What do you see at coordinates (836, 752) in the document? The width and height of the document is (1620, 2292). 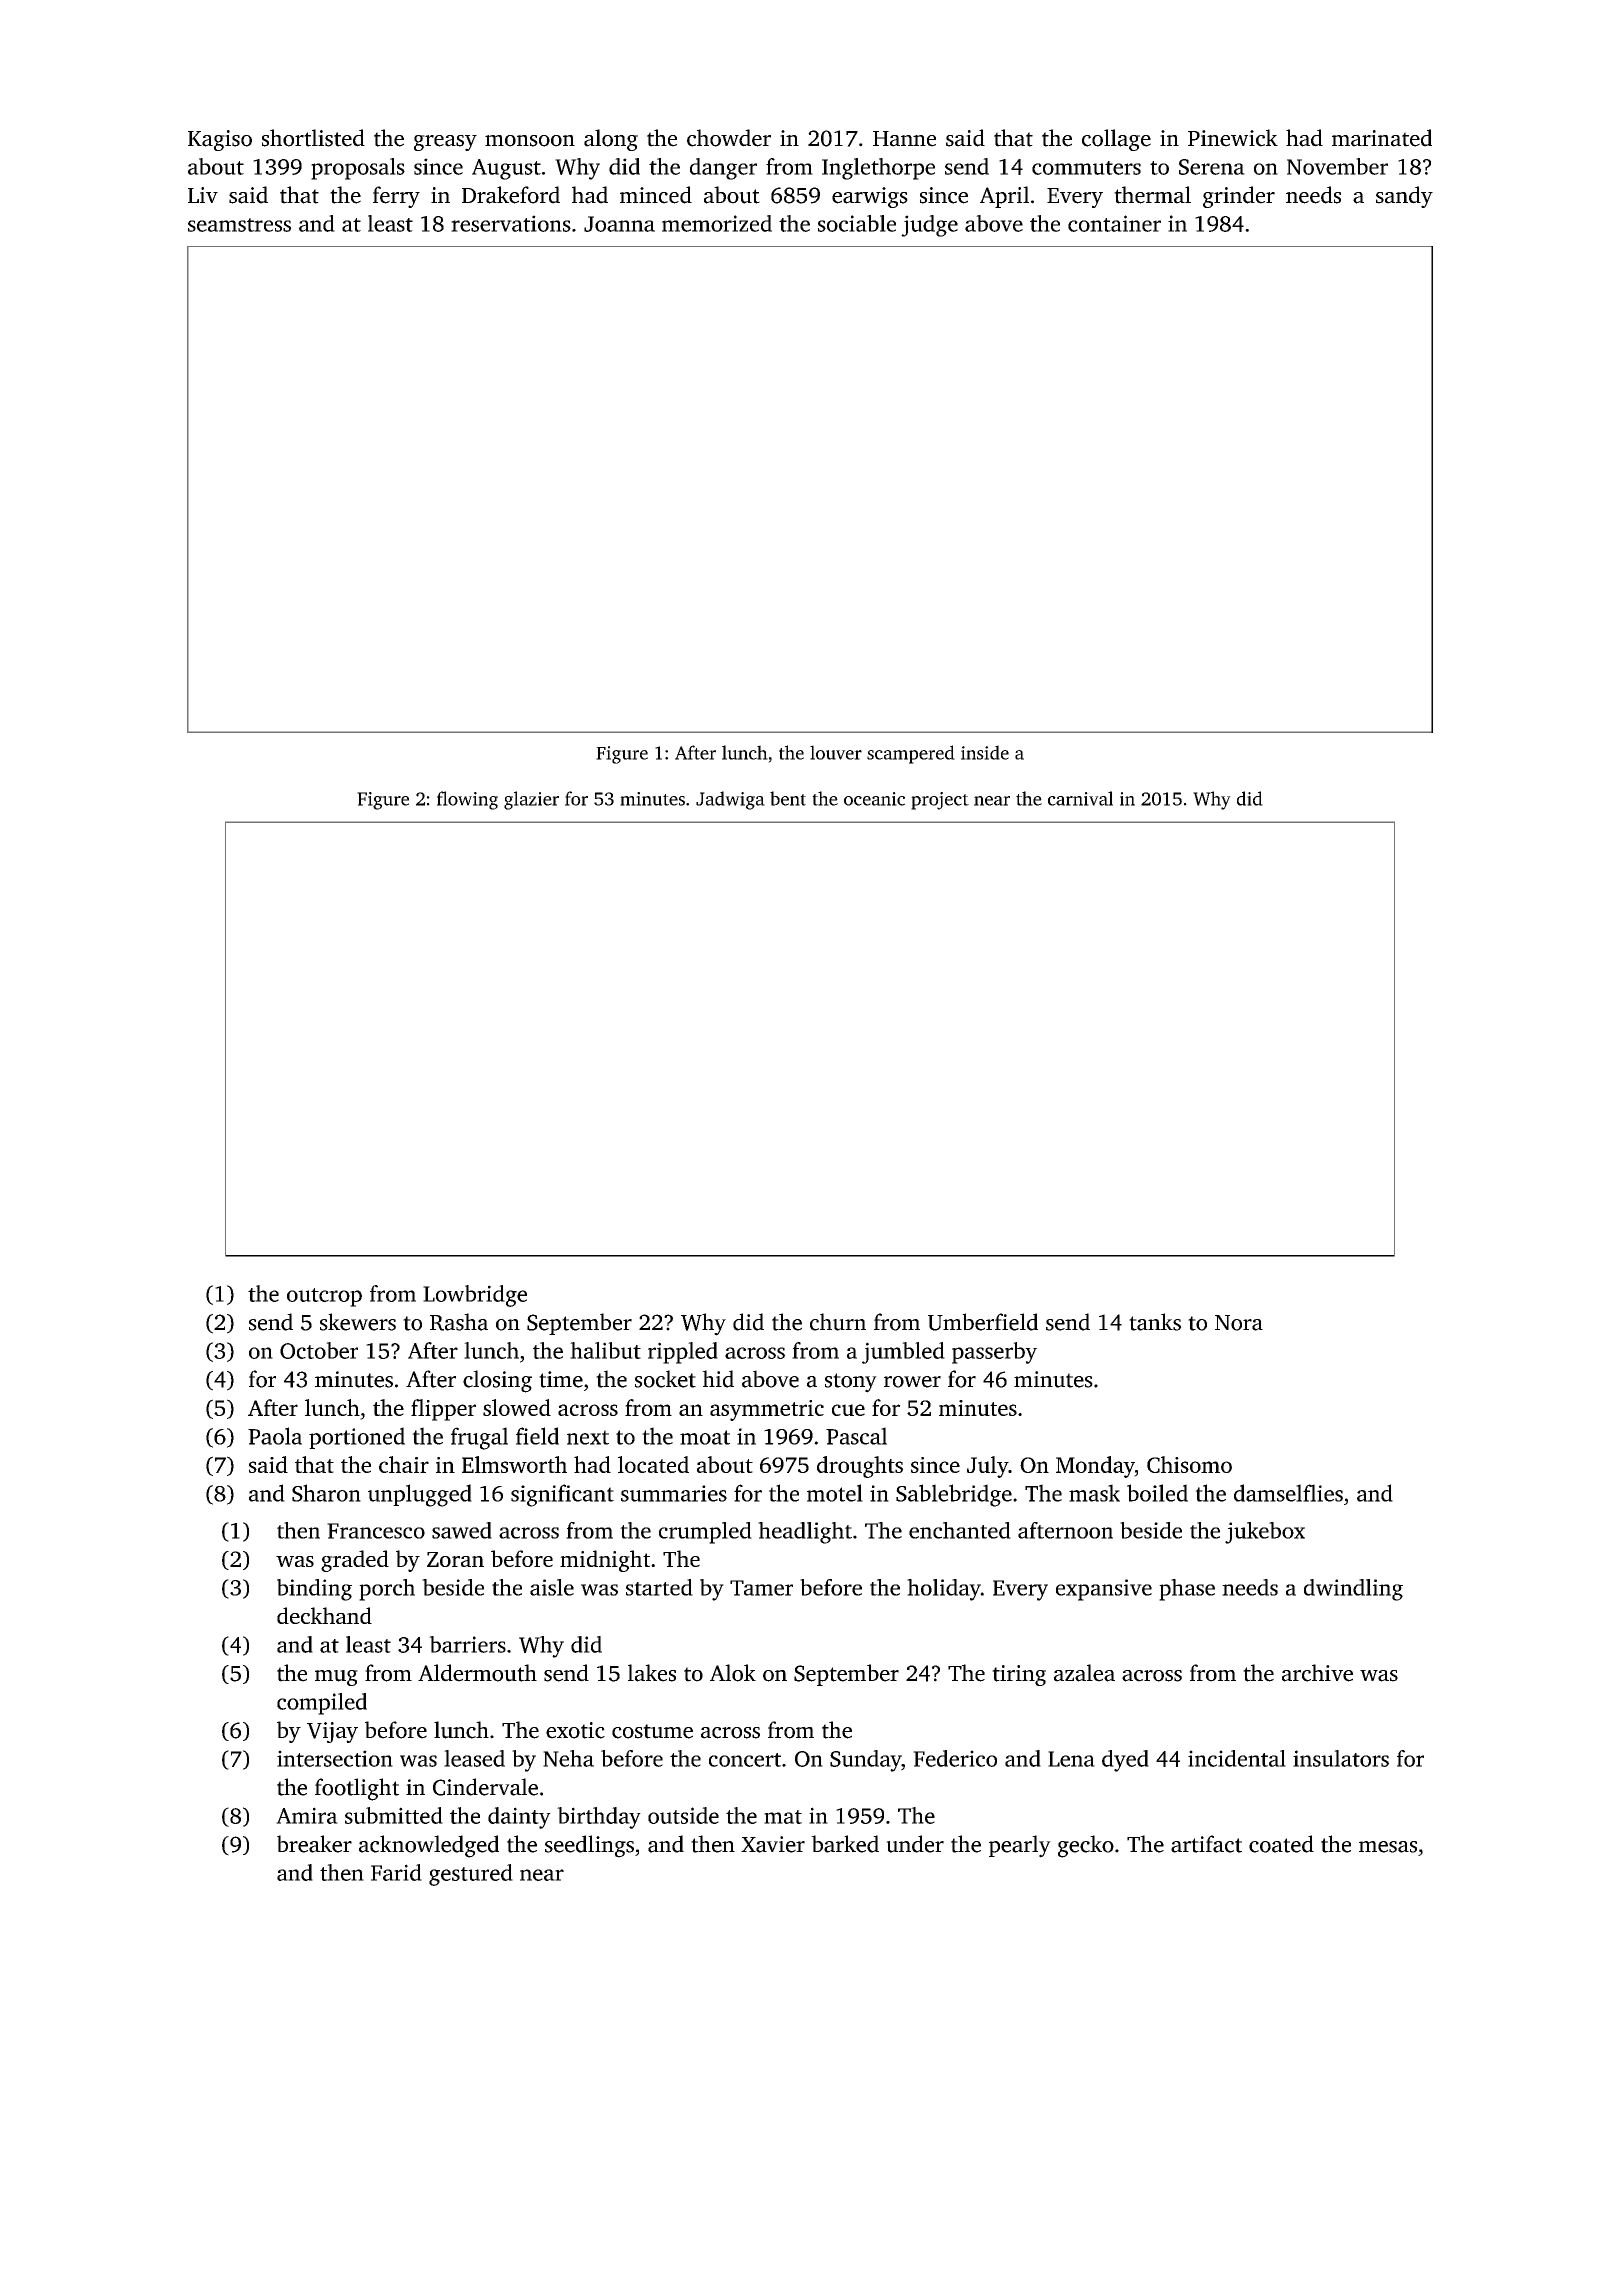 I see `louver` at bounding box center [836, 752].
